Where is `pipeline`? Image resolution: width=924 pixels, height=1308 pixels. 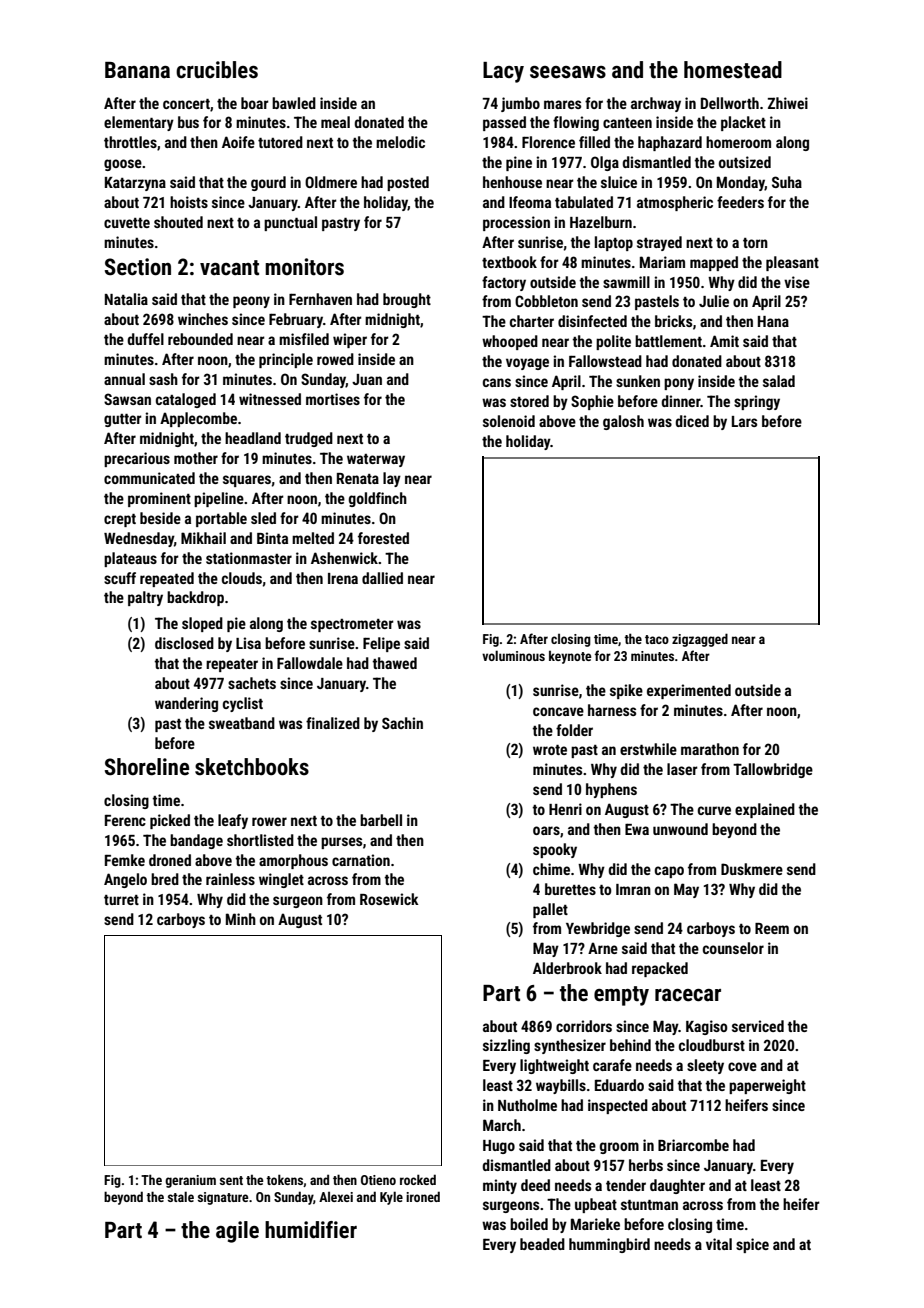
pipeline is located at coordinates (219, 499).
